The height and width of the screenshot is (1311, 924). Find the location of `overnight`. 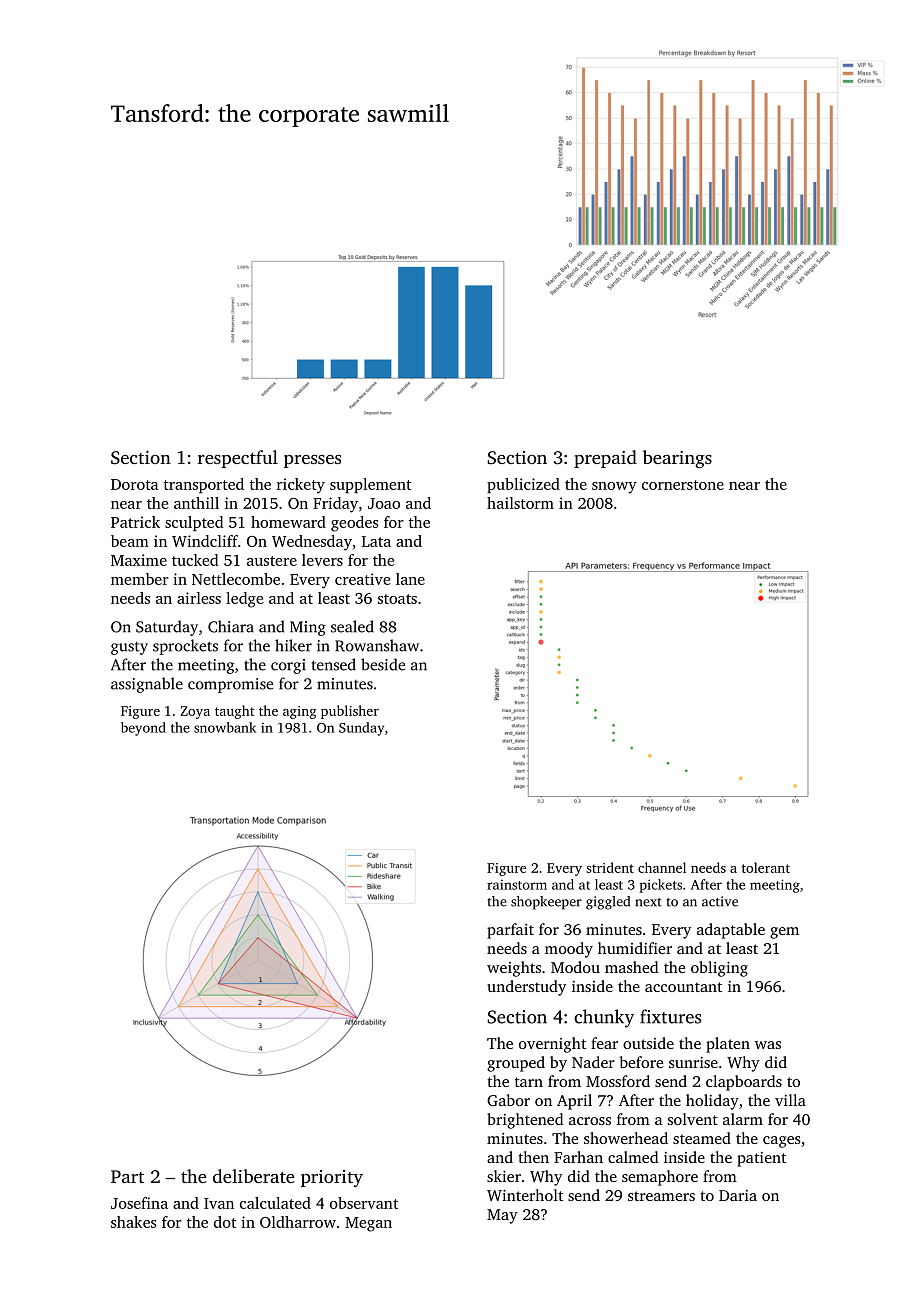

overnight is located at coordinates (552, 1045).
